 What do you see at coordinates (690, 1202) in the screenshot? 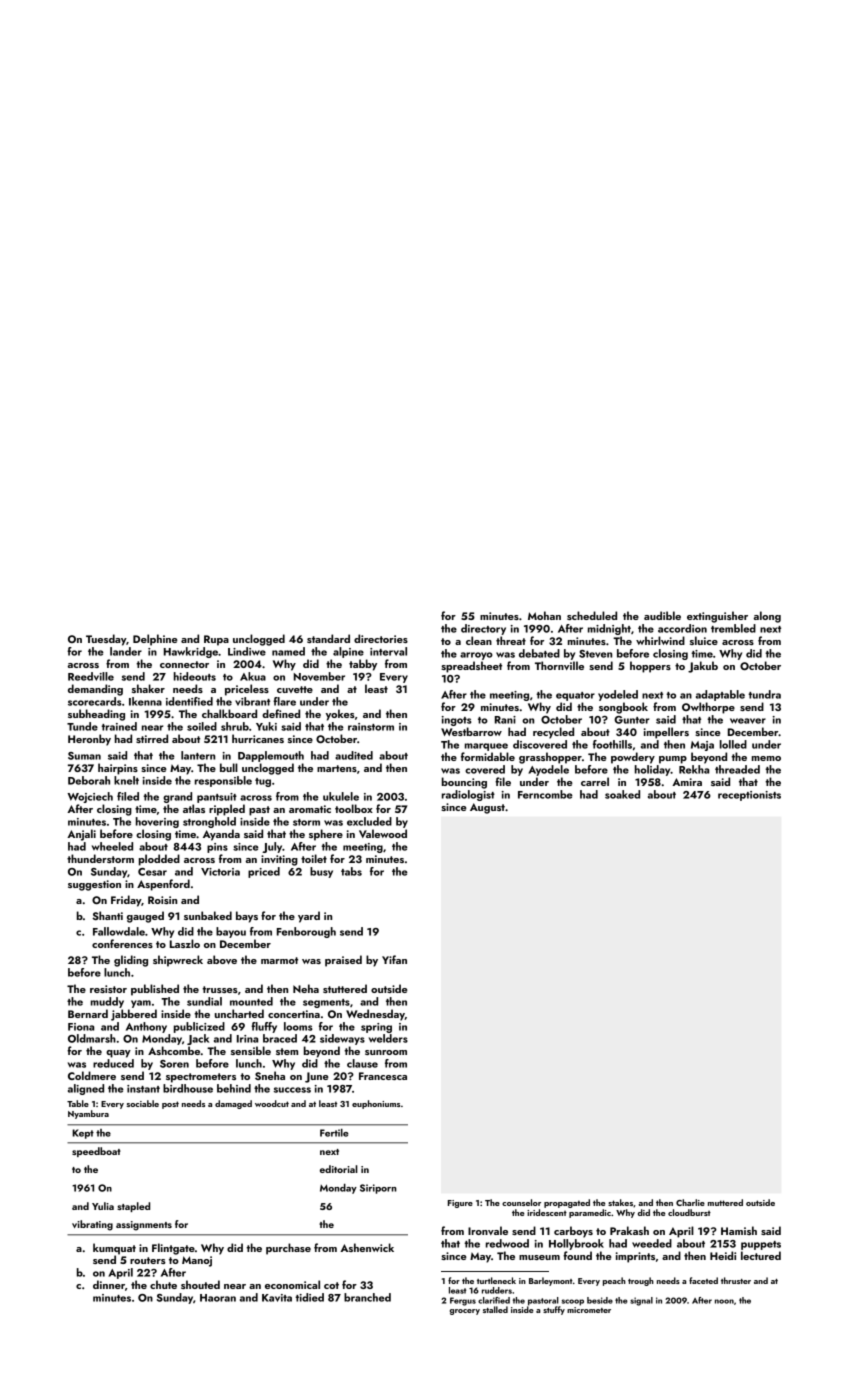
I see `Charlie` at bounding box center [690, 1202].
